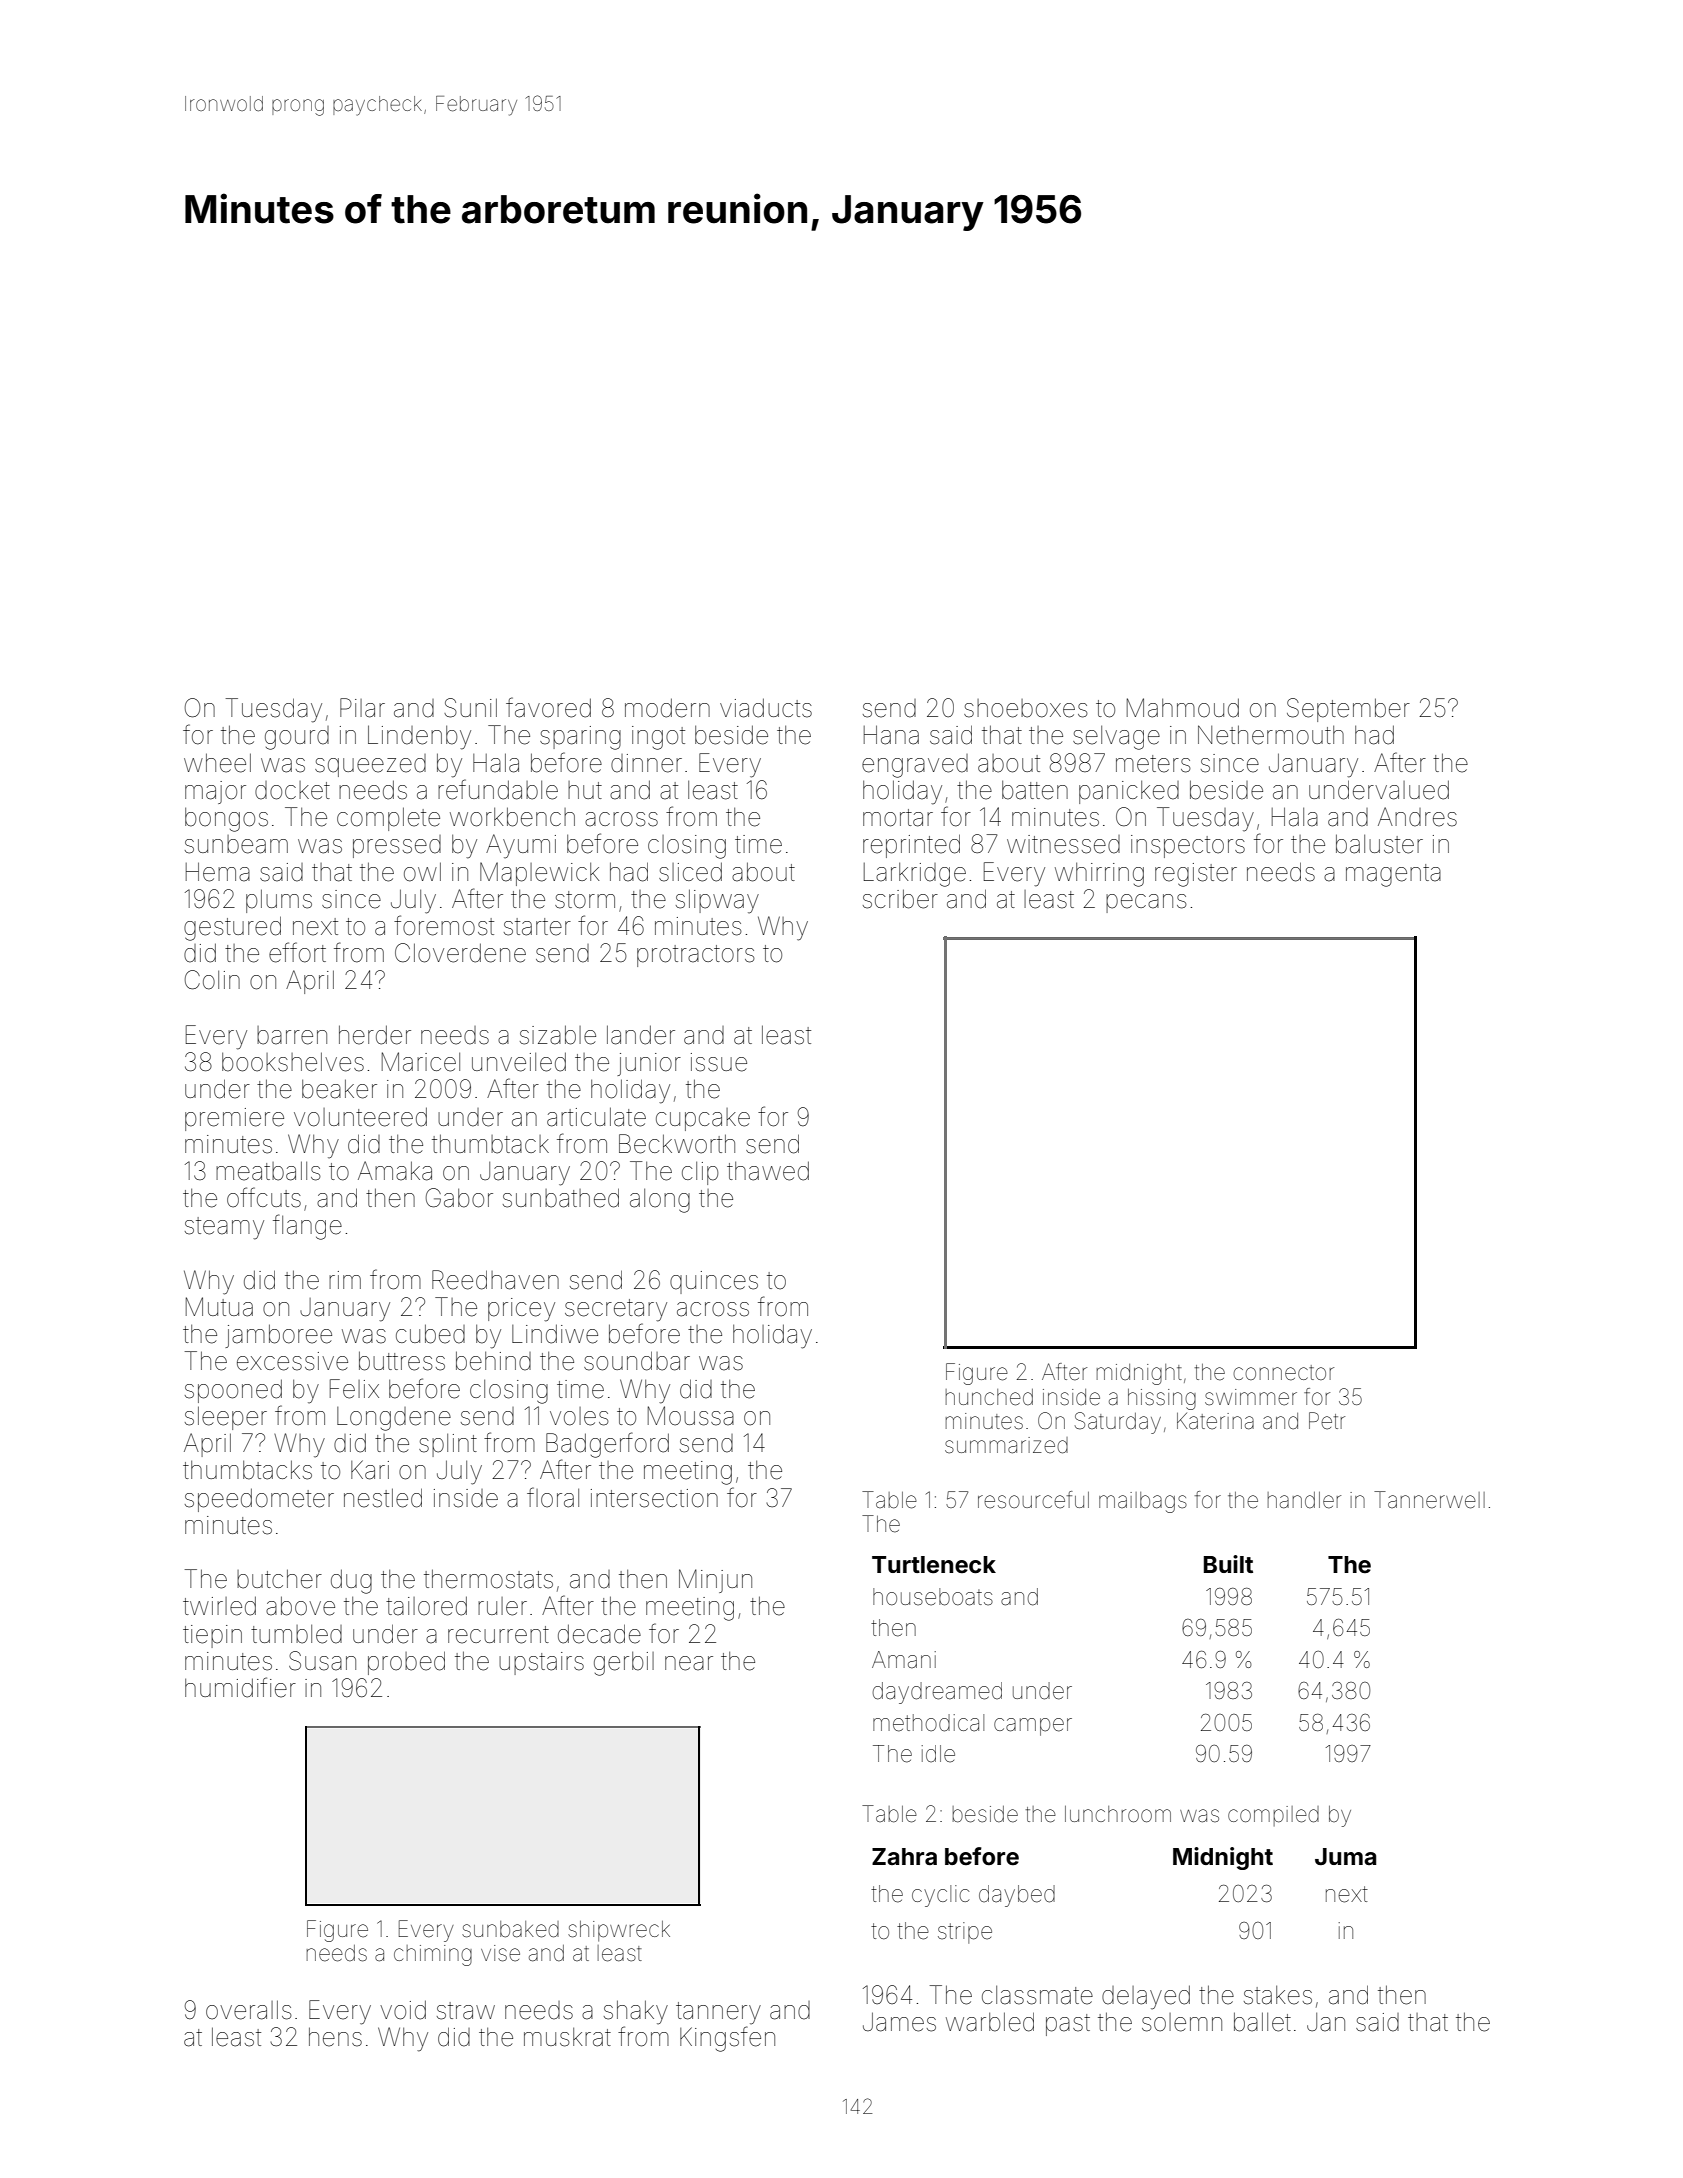 The width and height of the screenshot is (1683, 2178). What do you see at coordinates (1017, 1896) in the screenshot?
I see `daybed` at bounding box center [1017, 1896].
